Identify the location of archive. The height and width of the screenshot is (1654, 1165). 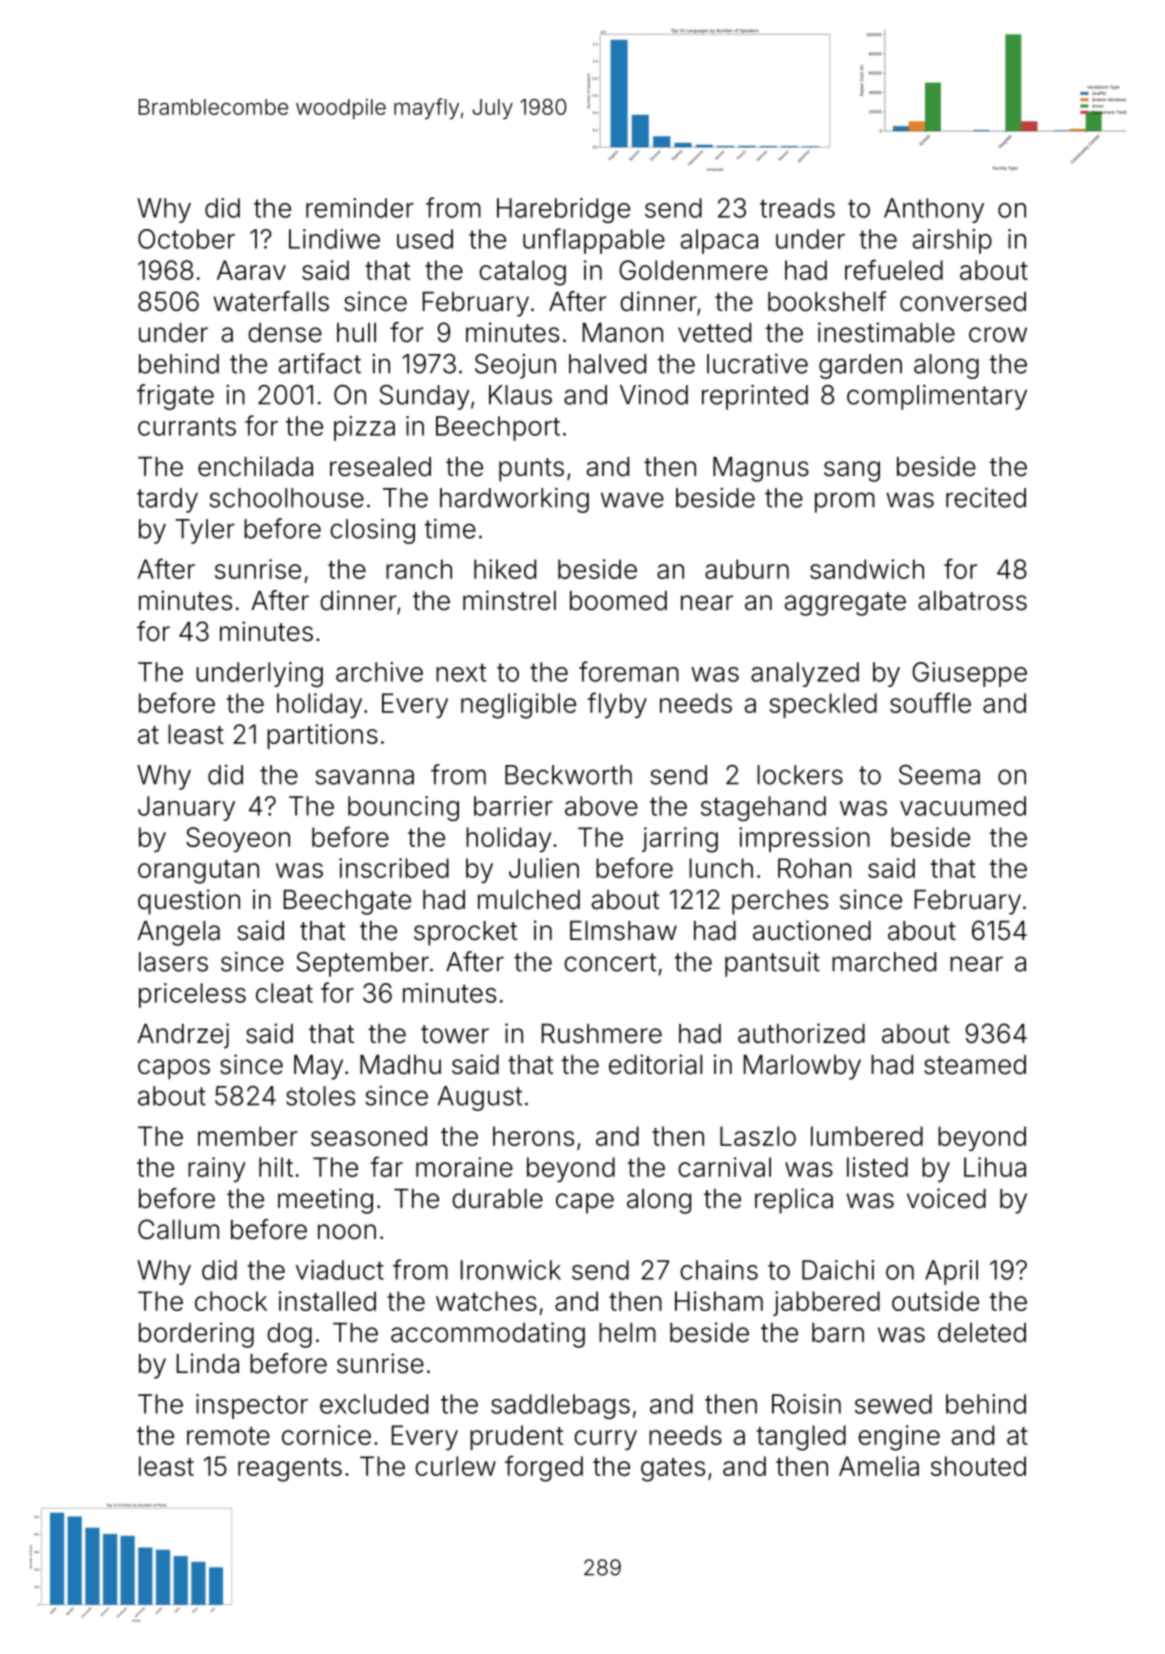
(379, 672).
